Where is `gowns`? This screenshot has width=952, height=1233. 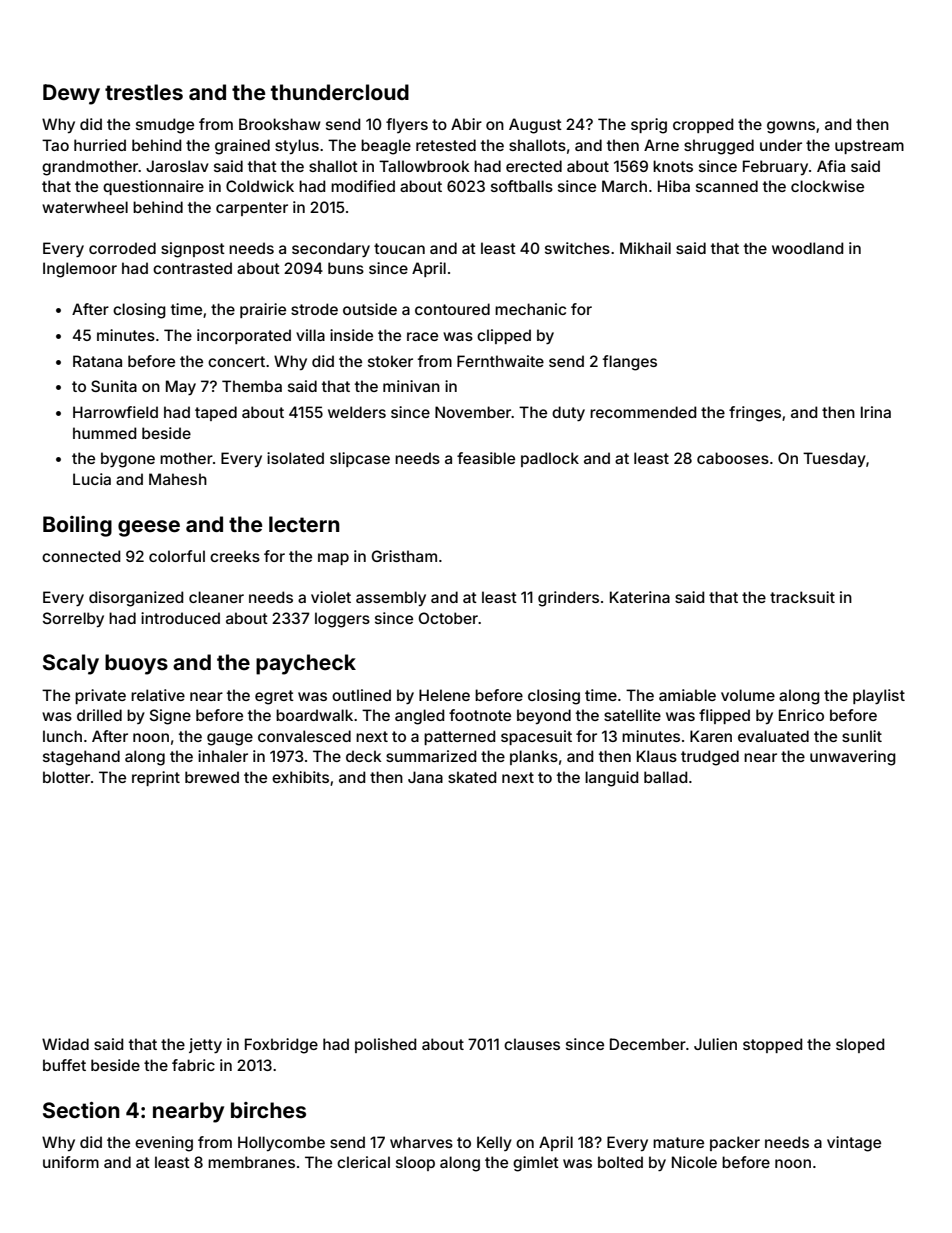 gowns is located at coordinates (791, 127).
